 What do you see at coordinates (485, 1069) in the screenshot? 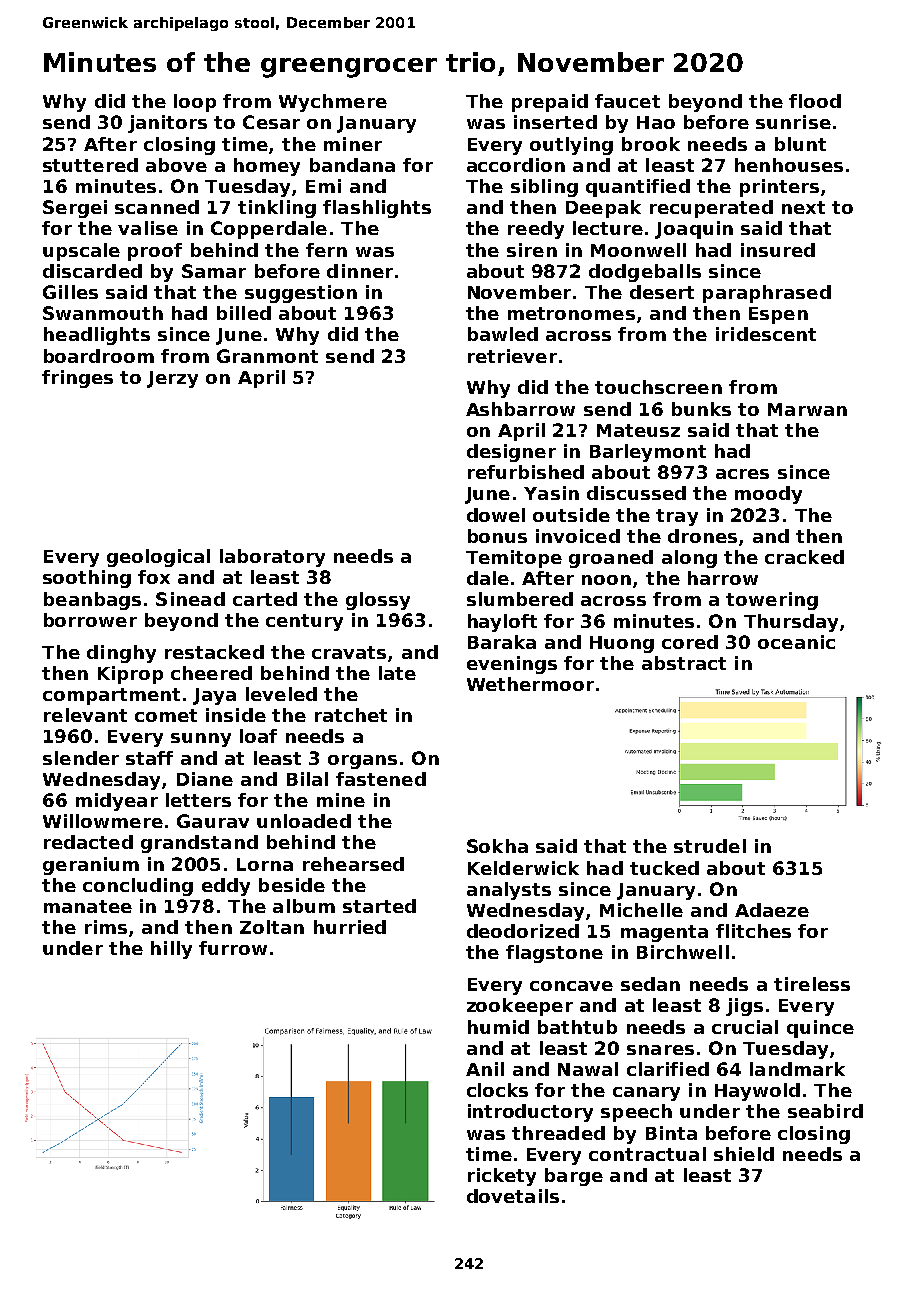
I see `Anil` at bounding box center [485, 1069].
